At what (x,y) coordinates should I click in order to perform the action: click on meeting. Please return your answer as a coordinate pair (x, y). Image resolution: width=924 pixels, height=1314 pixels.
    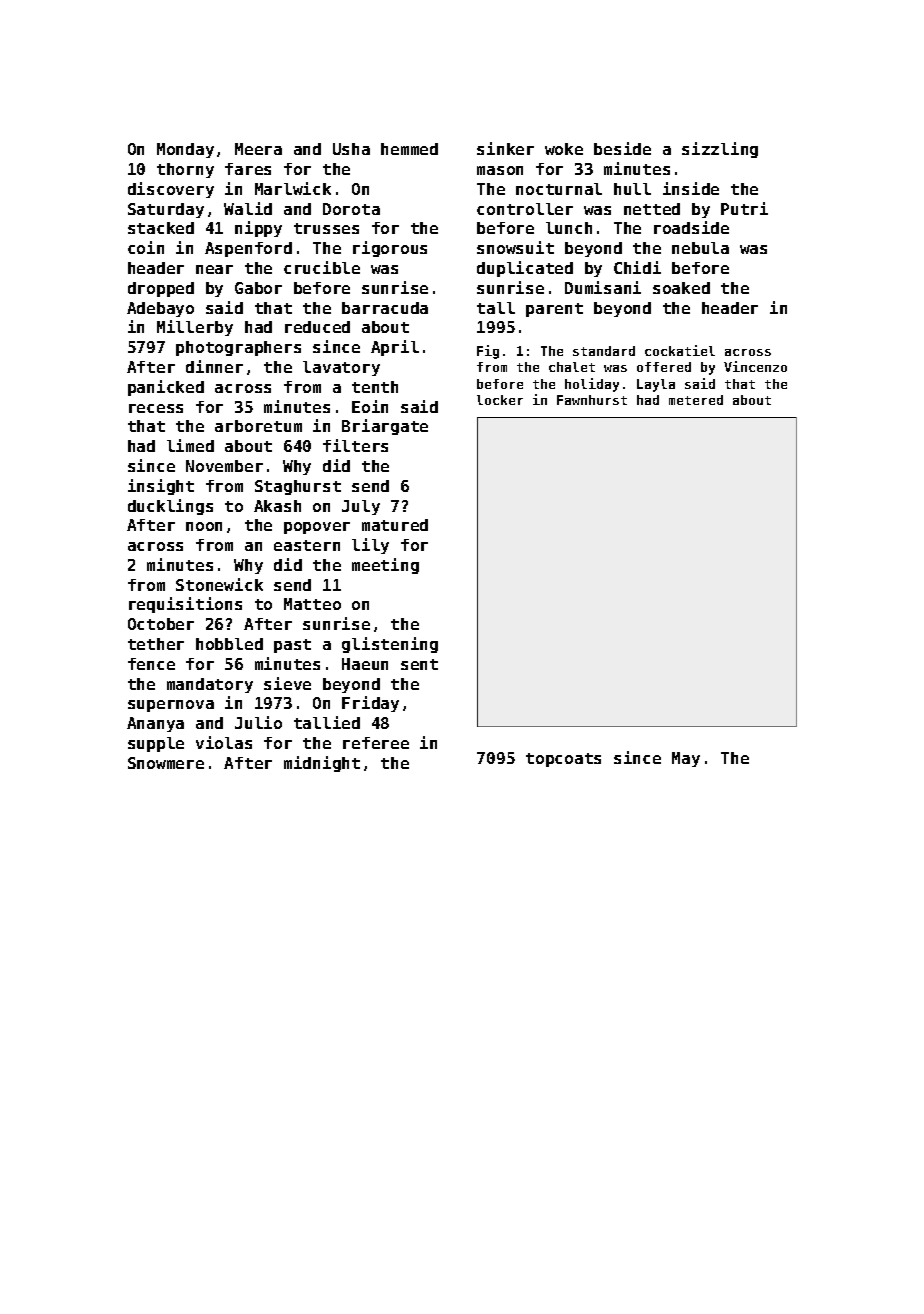
    Looking at the image, I should click on (385, 566).
